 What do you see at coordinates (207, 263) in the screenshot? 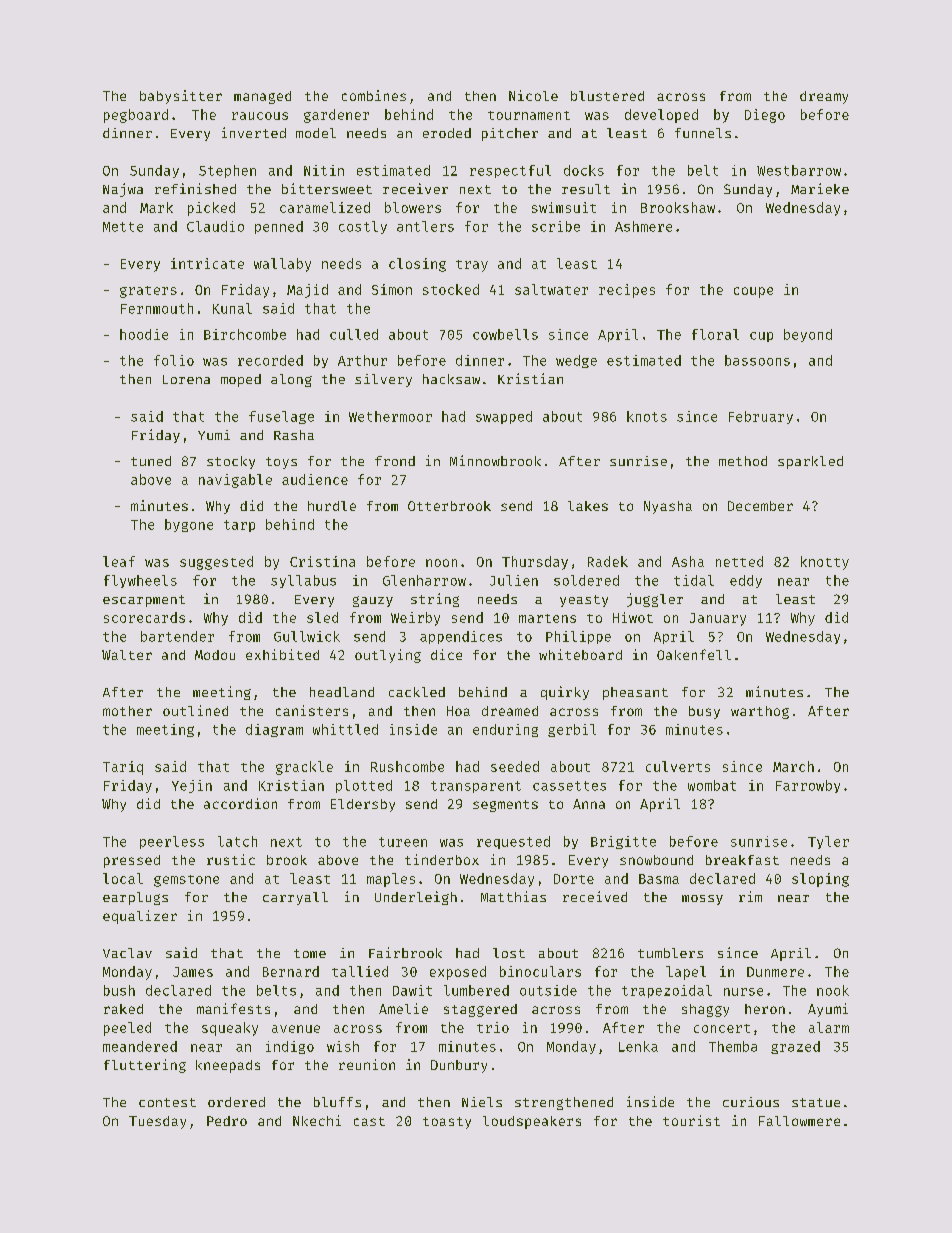
I see `intricate` at bounding box center [207, 263].
